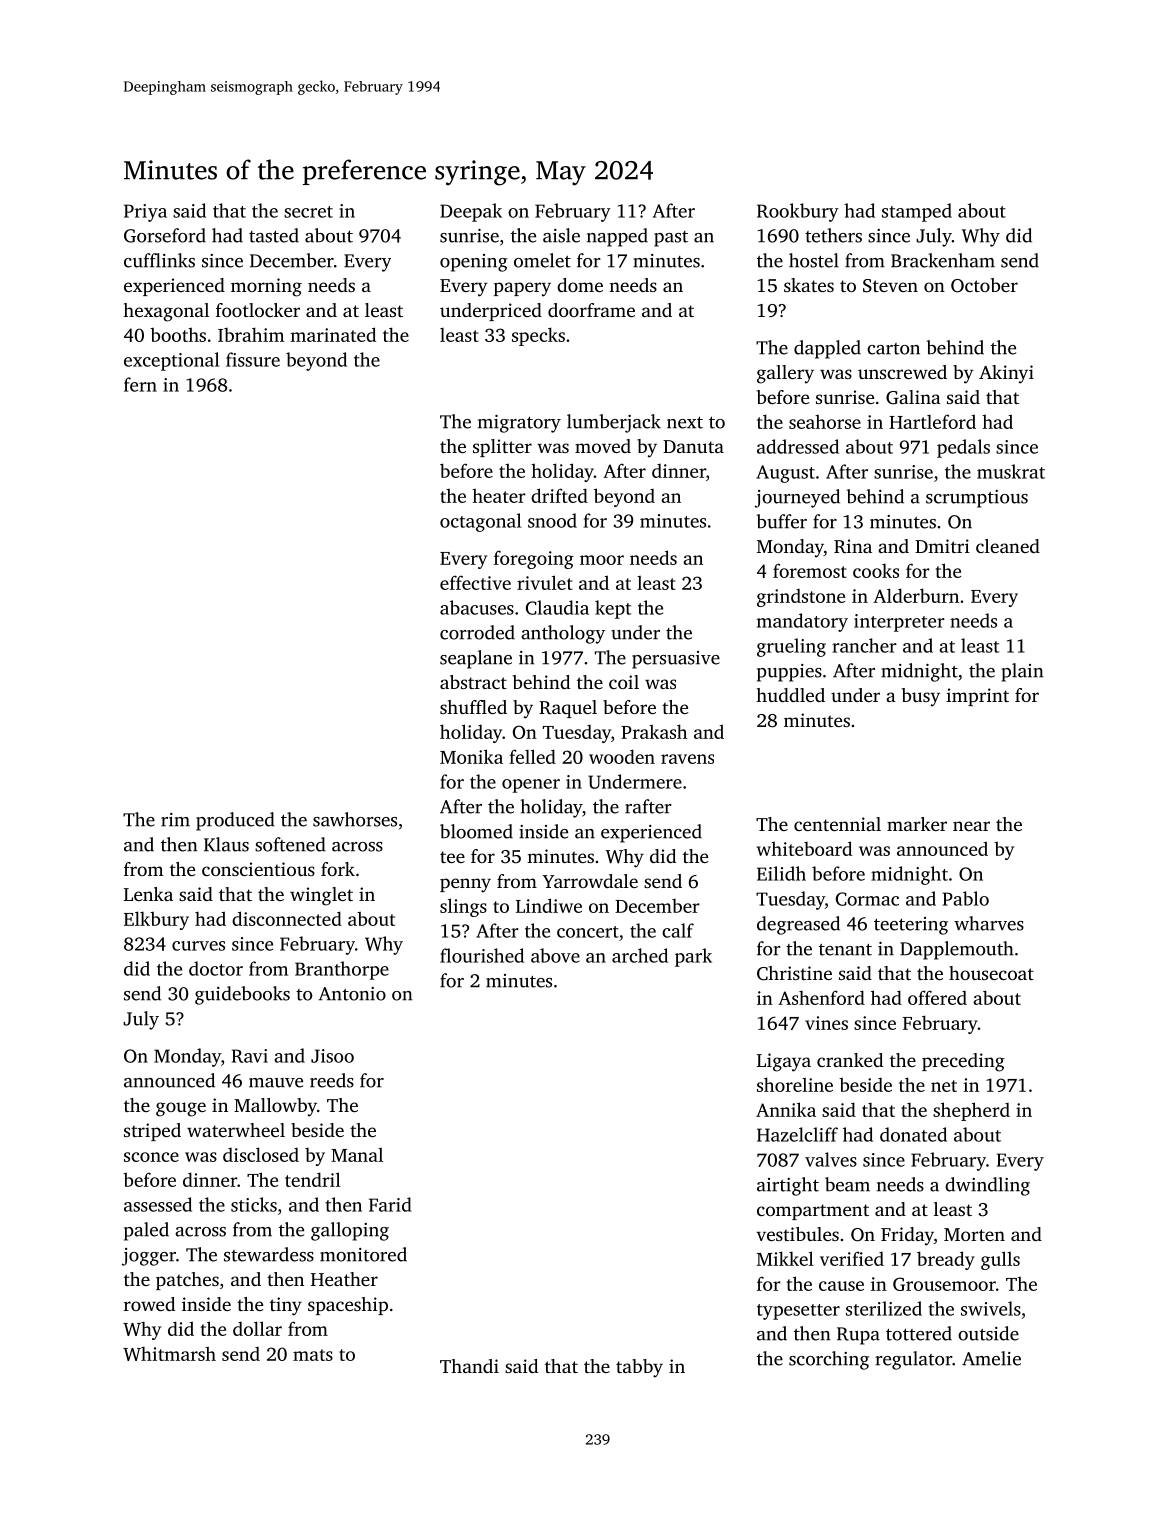 The height and width of the screenshot is (1514, 1170). I want to click on opener, so click(531, 786).
